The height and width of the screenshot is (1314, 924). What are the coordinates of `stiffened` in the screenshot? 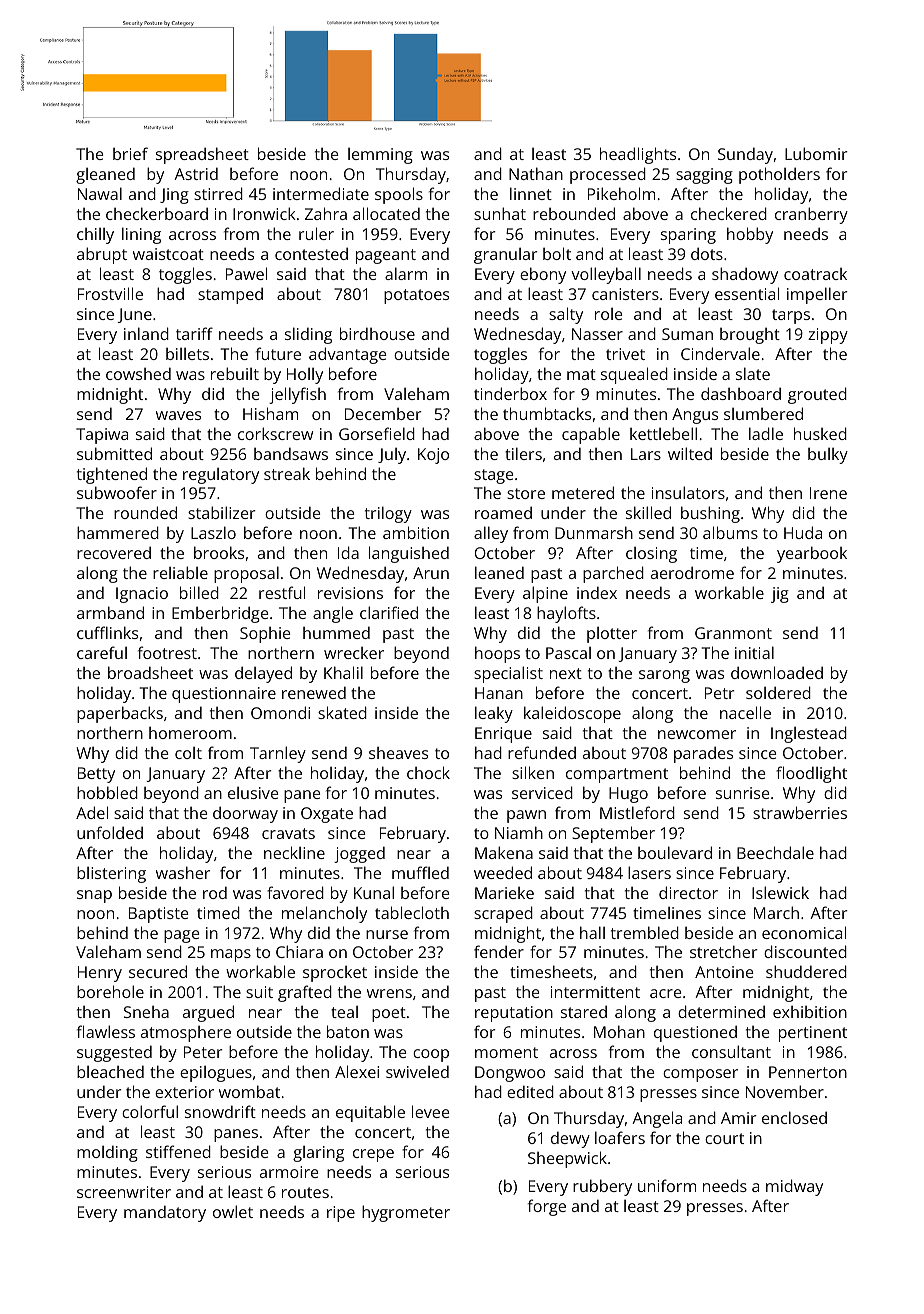 It's located at (178, 1151).
